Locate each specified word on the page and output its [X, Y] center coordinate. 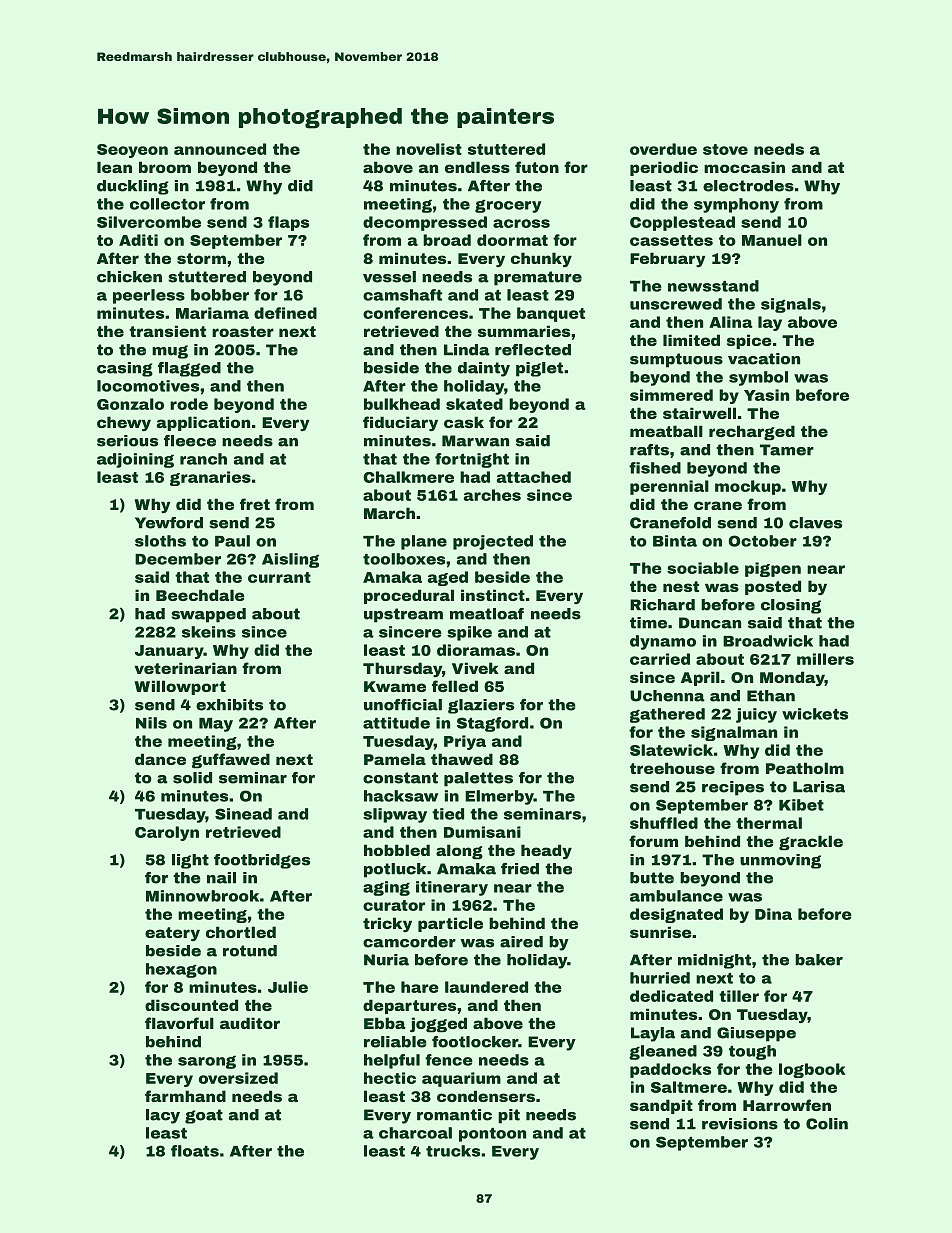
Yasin [766, 395]
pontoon [492, 1135]
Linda [467, 350]
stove [725, 149]
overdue [663, 149]
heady [546, 851]
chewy [124, 423]
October [762, 541]
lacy [163, 1116]
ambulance [676, 896]
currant [279, 577]
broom [165, 167]
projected [493, 542]
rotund [250, 951]
